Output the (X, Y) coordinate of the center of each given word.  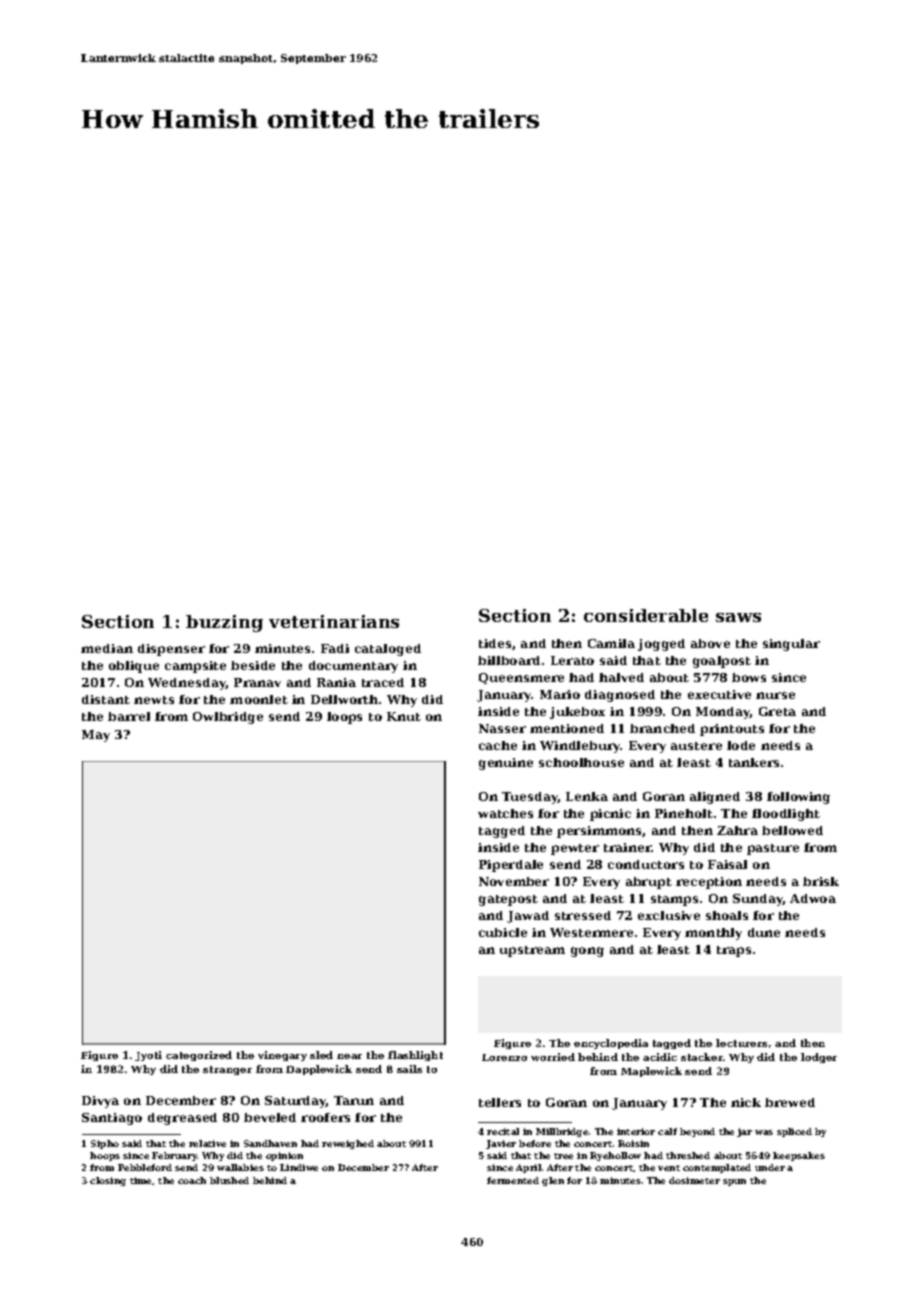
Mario (560, 694)
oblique (134, 667)
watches (505, 813)
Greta (777, 711)
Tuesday (530, 798)
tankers (754, 762)
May (96, 736)
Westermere (591, 932)
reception (709, 883)
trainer (628, 847)
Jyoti (148, 1056)
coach (192, 1180)
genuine (506, 764)
